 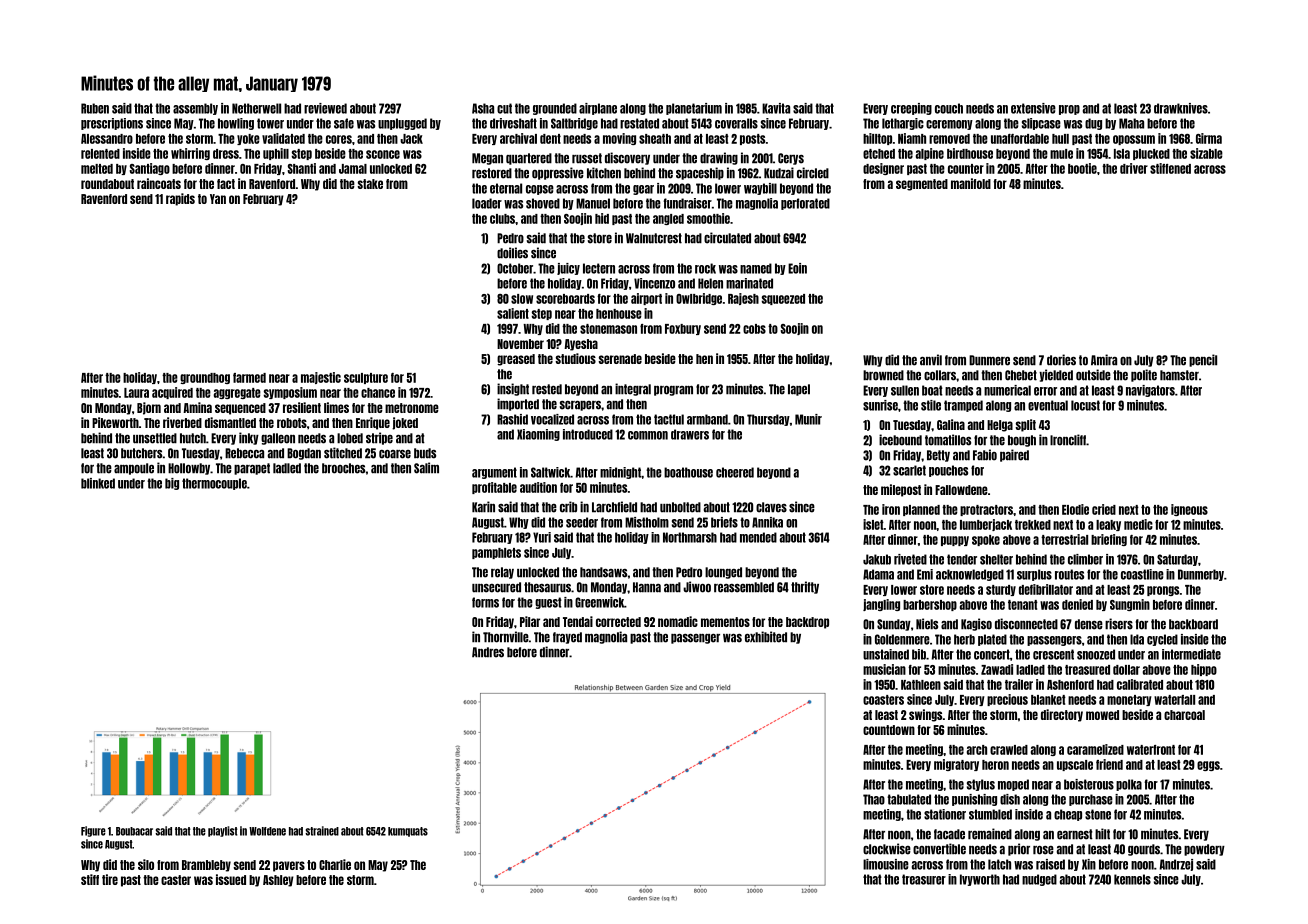 What do you see at coordinates (598, 109) in the document?
I see `airplane` at bounding box center [598, 109].
